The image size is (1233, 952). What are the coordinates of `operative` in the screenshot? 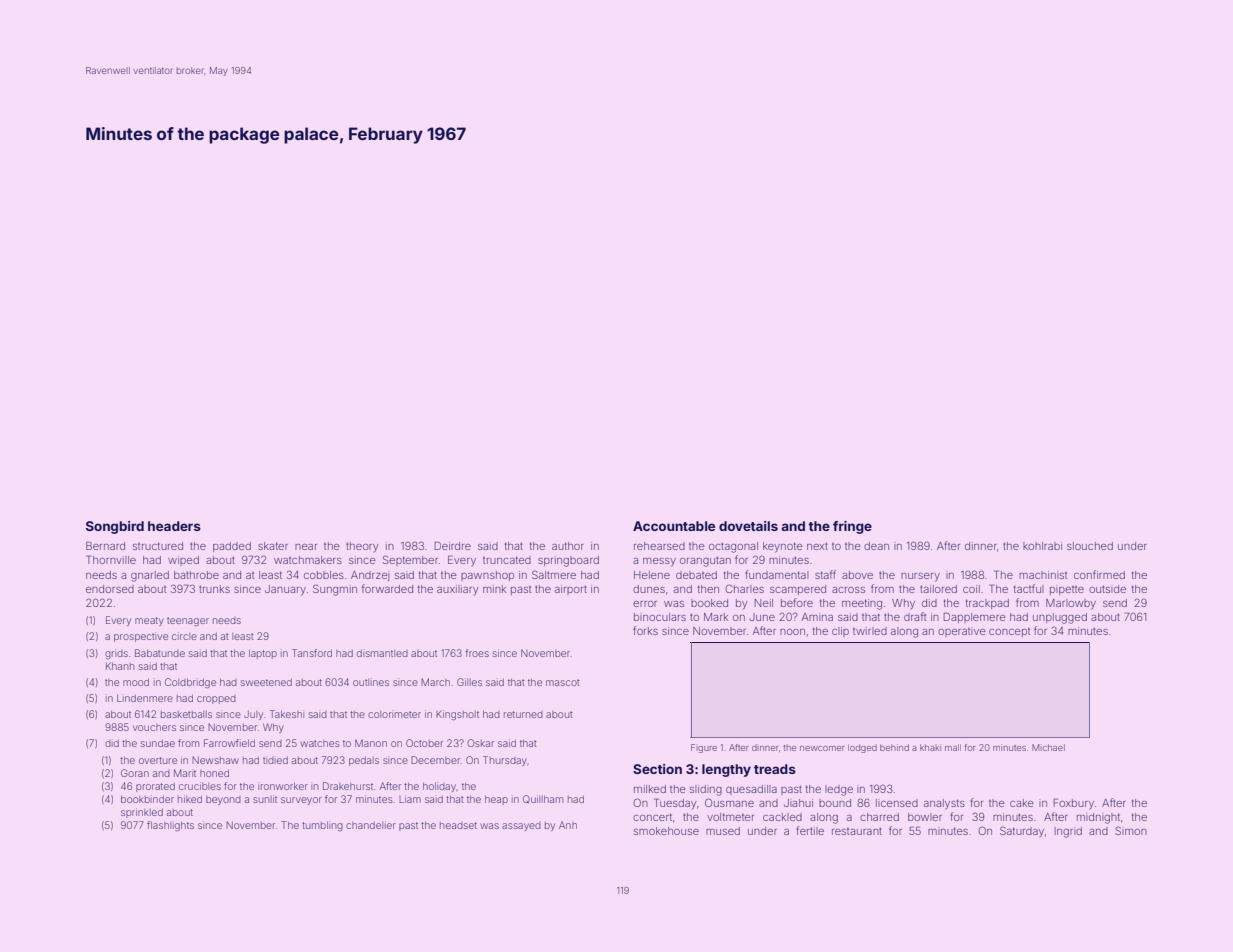 It's located at (962, 632).
